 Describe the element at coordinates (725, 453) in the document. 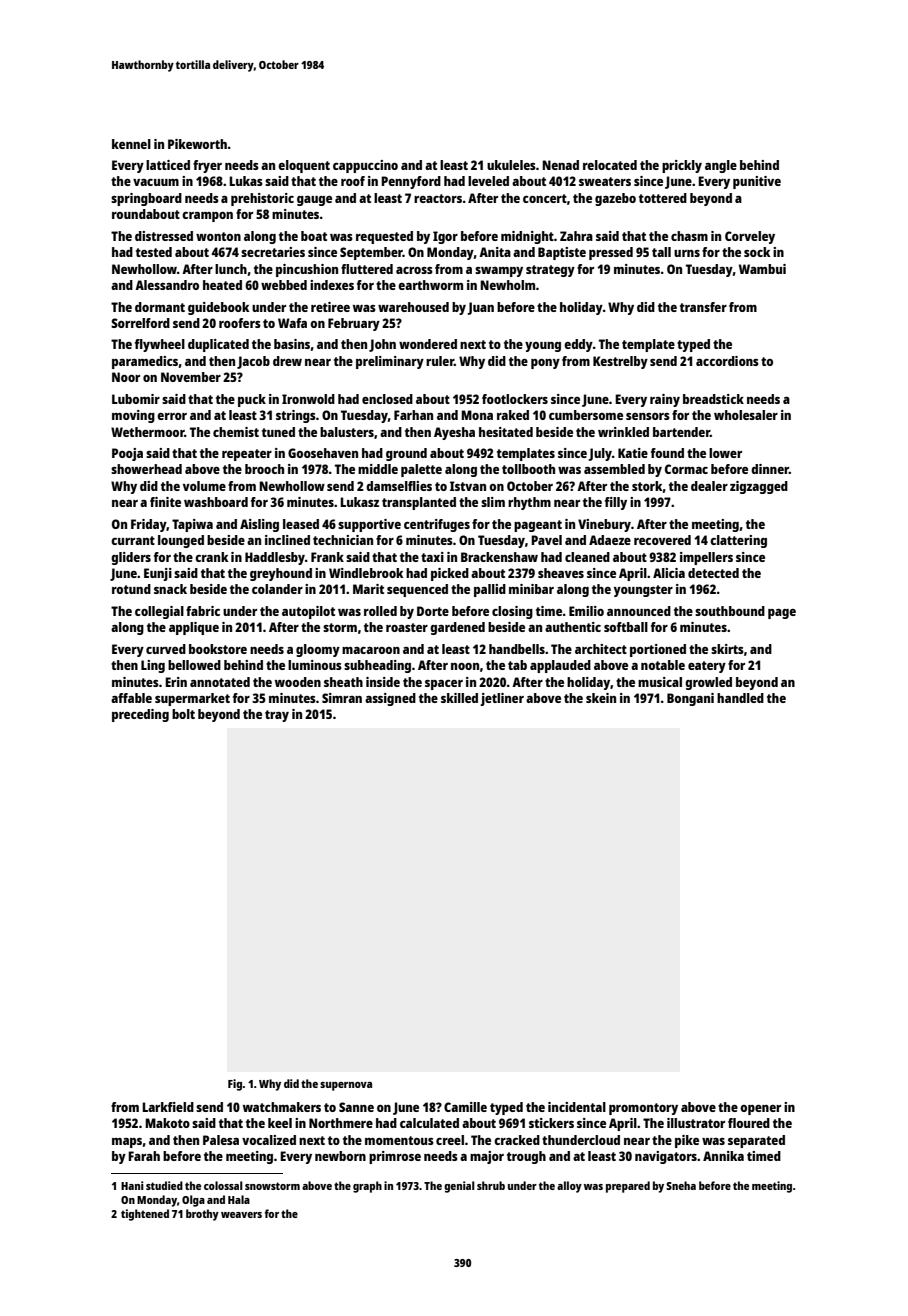

I see `lower` at that location.
